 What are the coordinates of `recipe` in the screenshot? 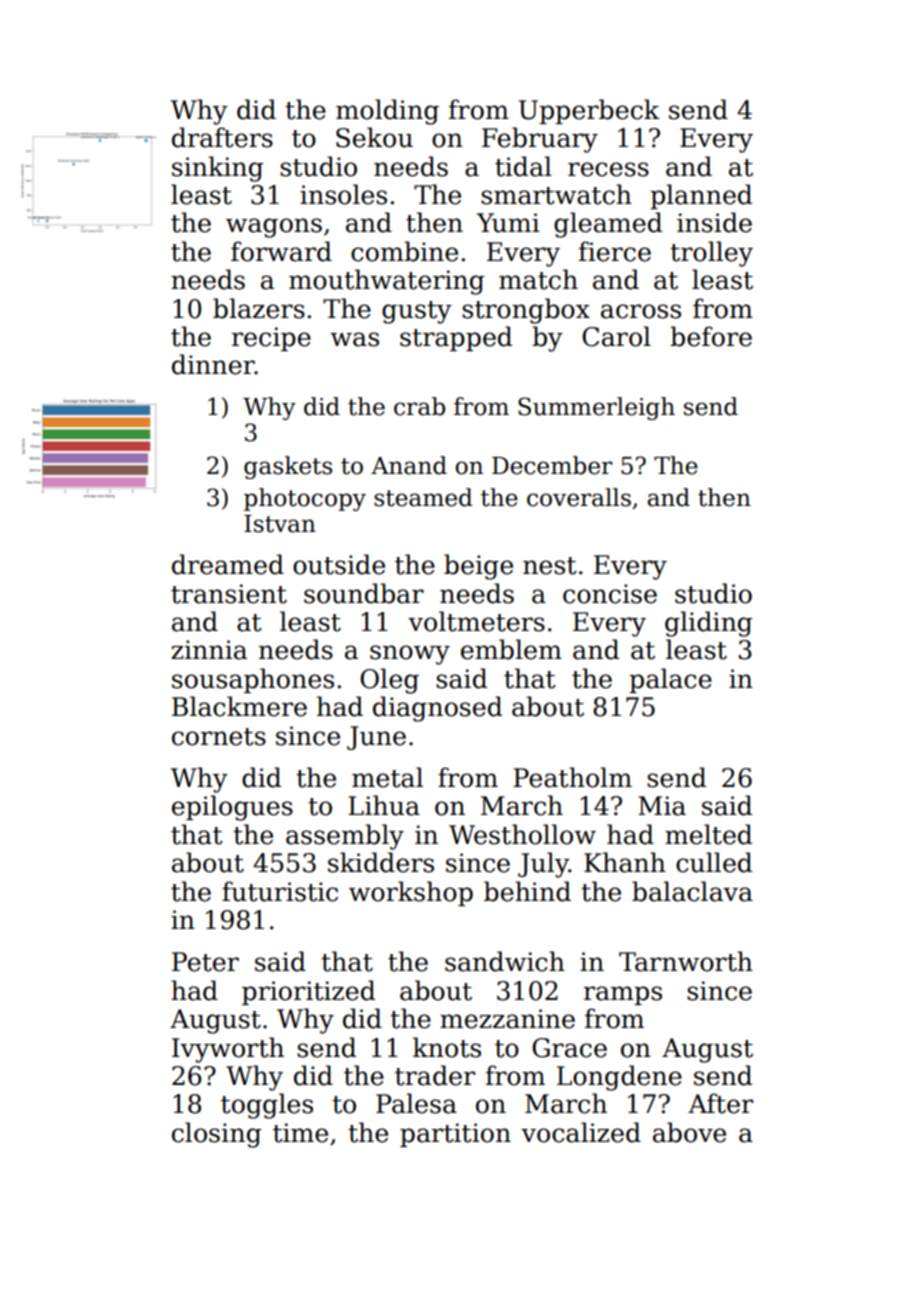 It's located at (271, 339).
